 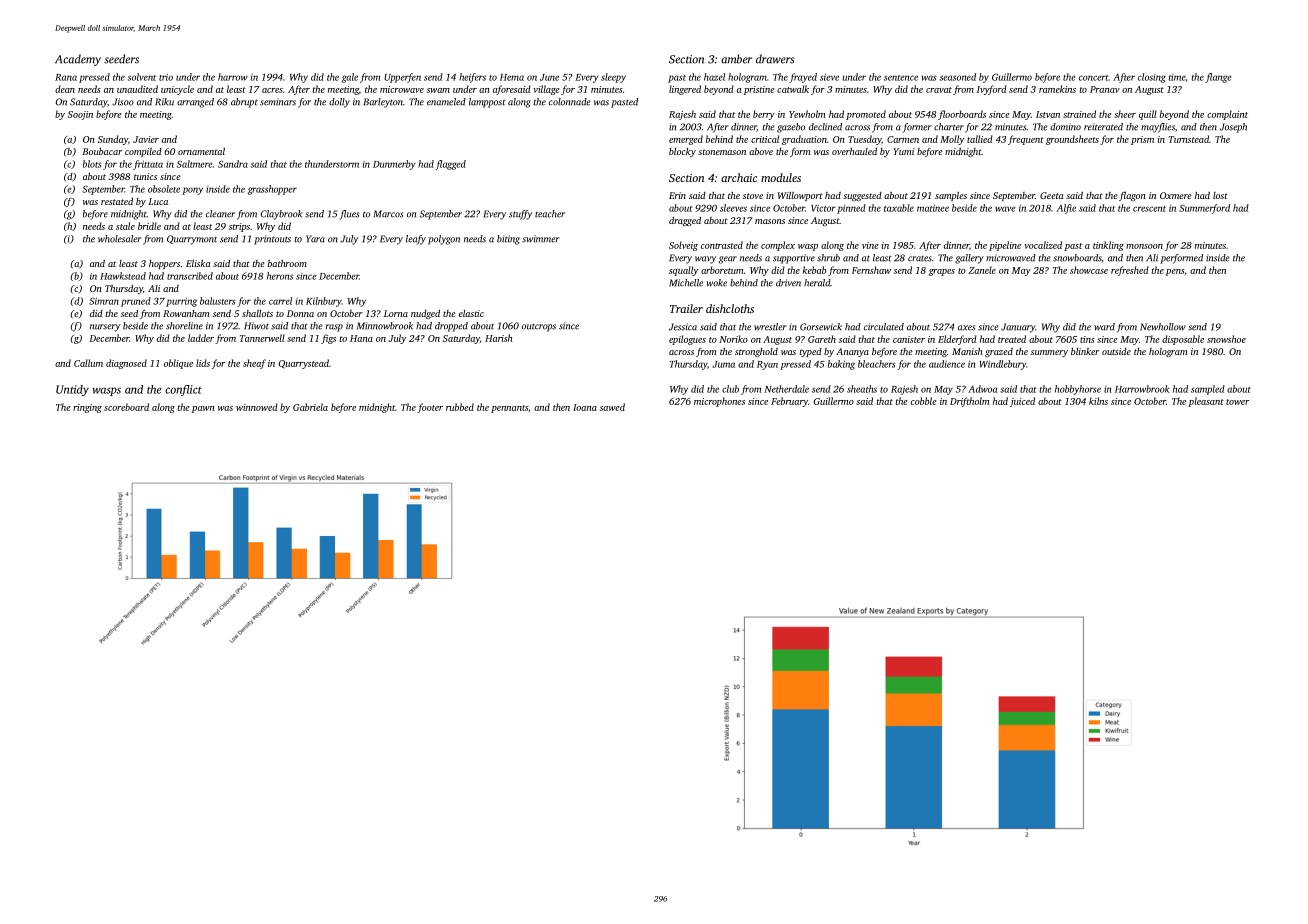 I want to click on Barleyton, so click(x=383, y=103).
